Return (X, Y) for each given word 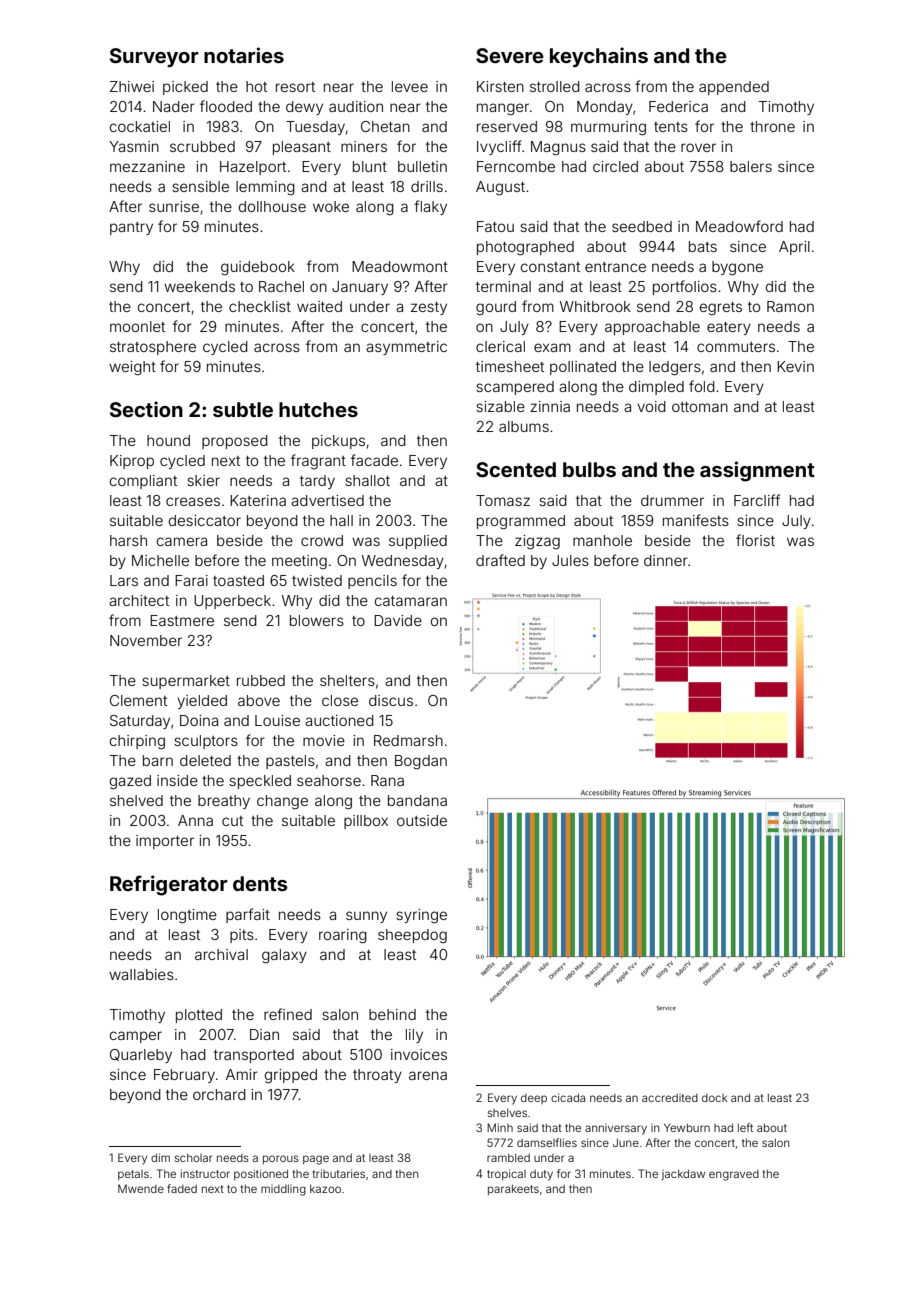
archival (221, 954)
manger (503, 109)
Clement (138, 700)
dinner (666, 560)
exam (552, 347)
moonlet (137, 326)
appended (734, 88)
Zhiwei (132, 86)
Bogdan (421, 762)
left (745, 1127)
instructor (205, 1173)
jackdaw (683, 1174)
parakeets (513, 1190)
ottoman (700, 407)
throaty (377, 1076)
